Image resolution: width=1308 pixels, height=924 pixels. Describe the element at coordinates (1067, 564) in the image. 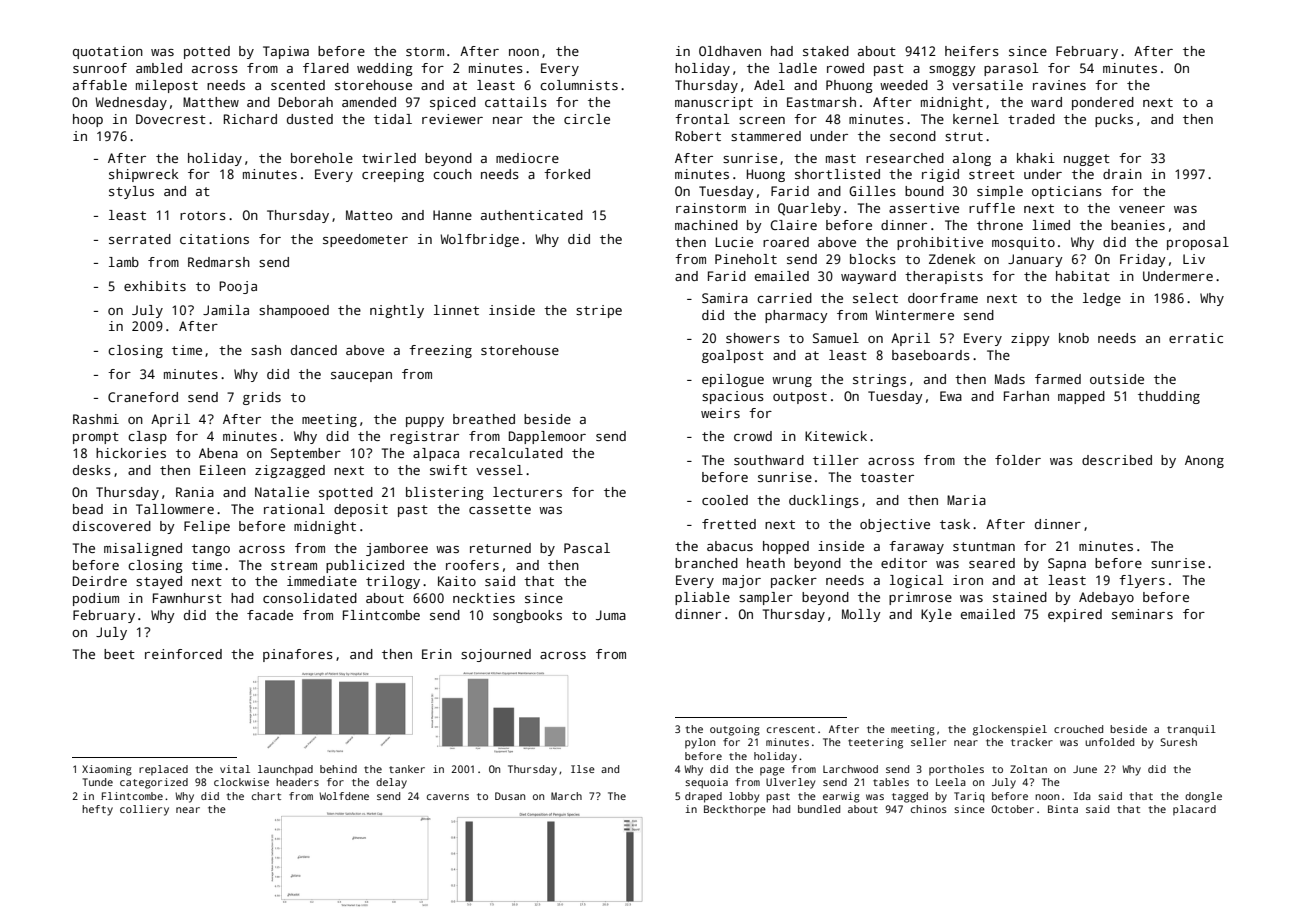

I see `Sapna` at that location.
